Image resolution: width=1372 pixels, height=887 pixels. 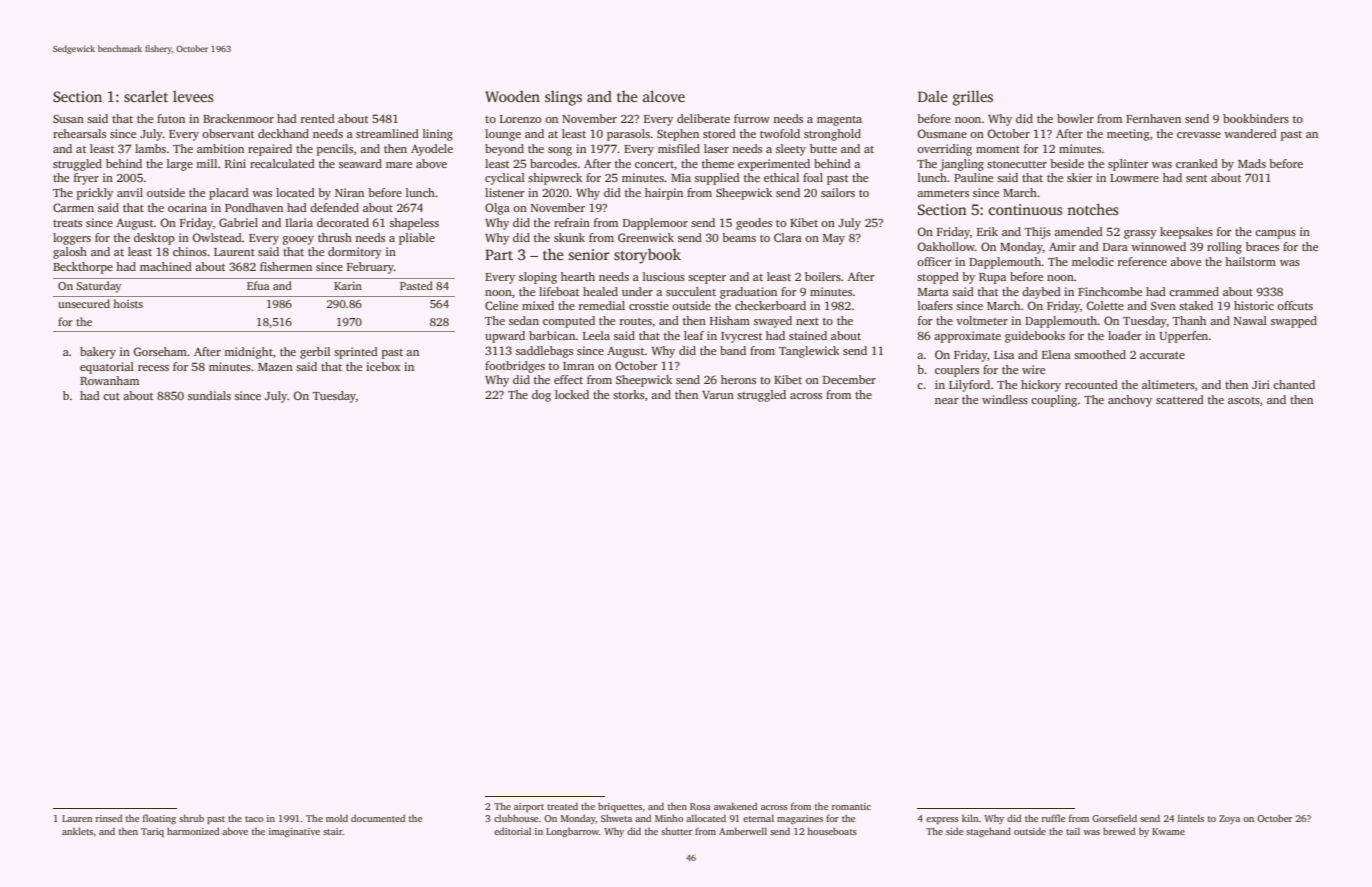 I want to click on sedan, so click(x=524, y=320).
